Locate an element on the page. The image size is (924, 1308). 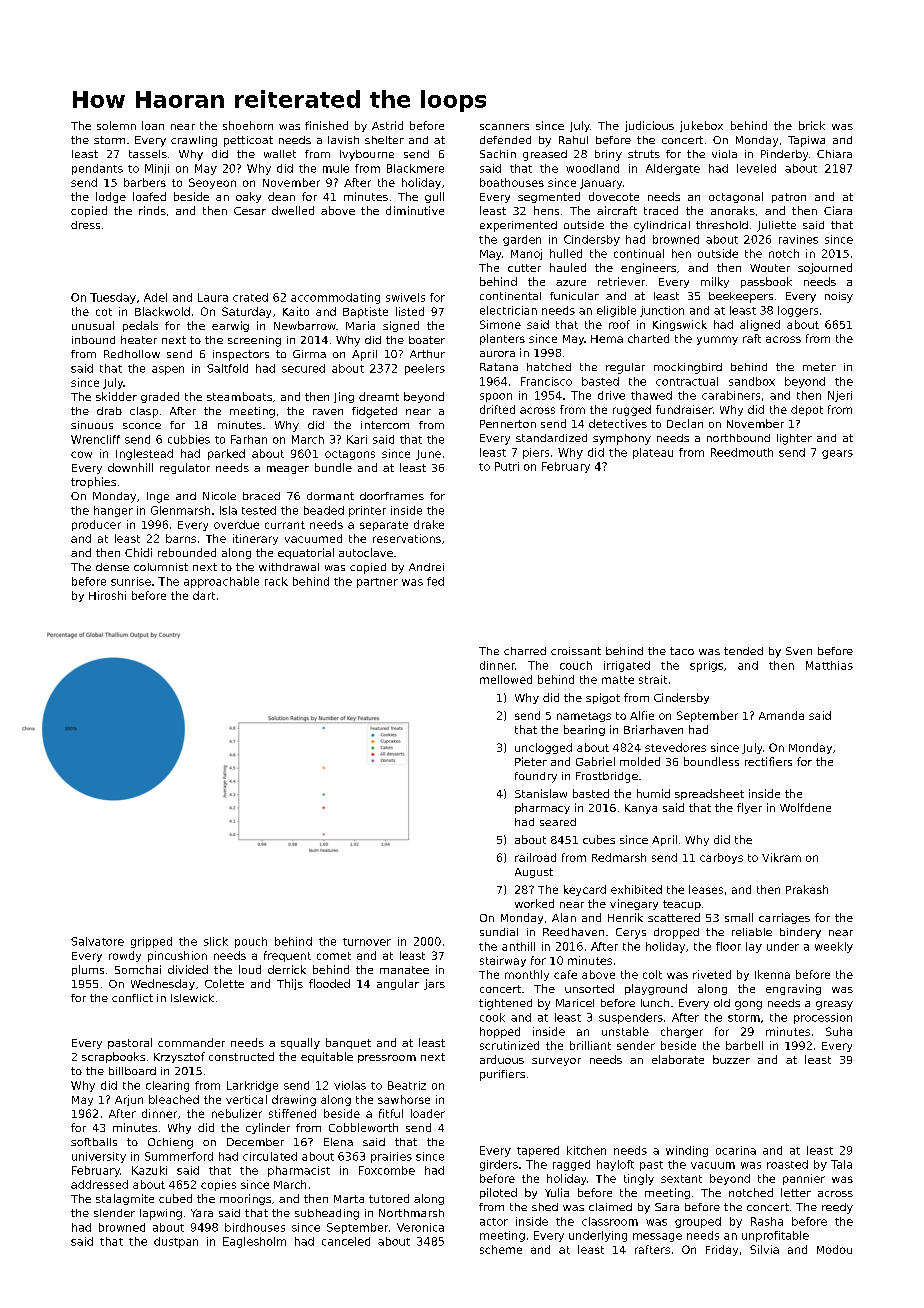
braced is located at coordinates (261, 496).
